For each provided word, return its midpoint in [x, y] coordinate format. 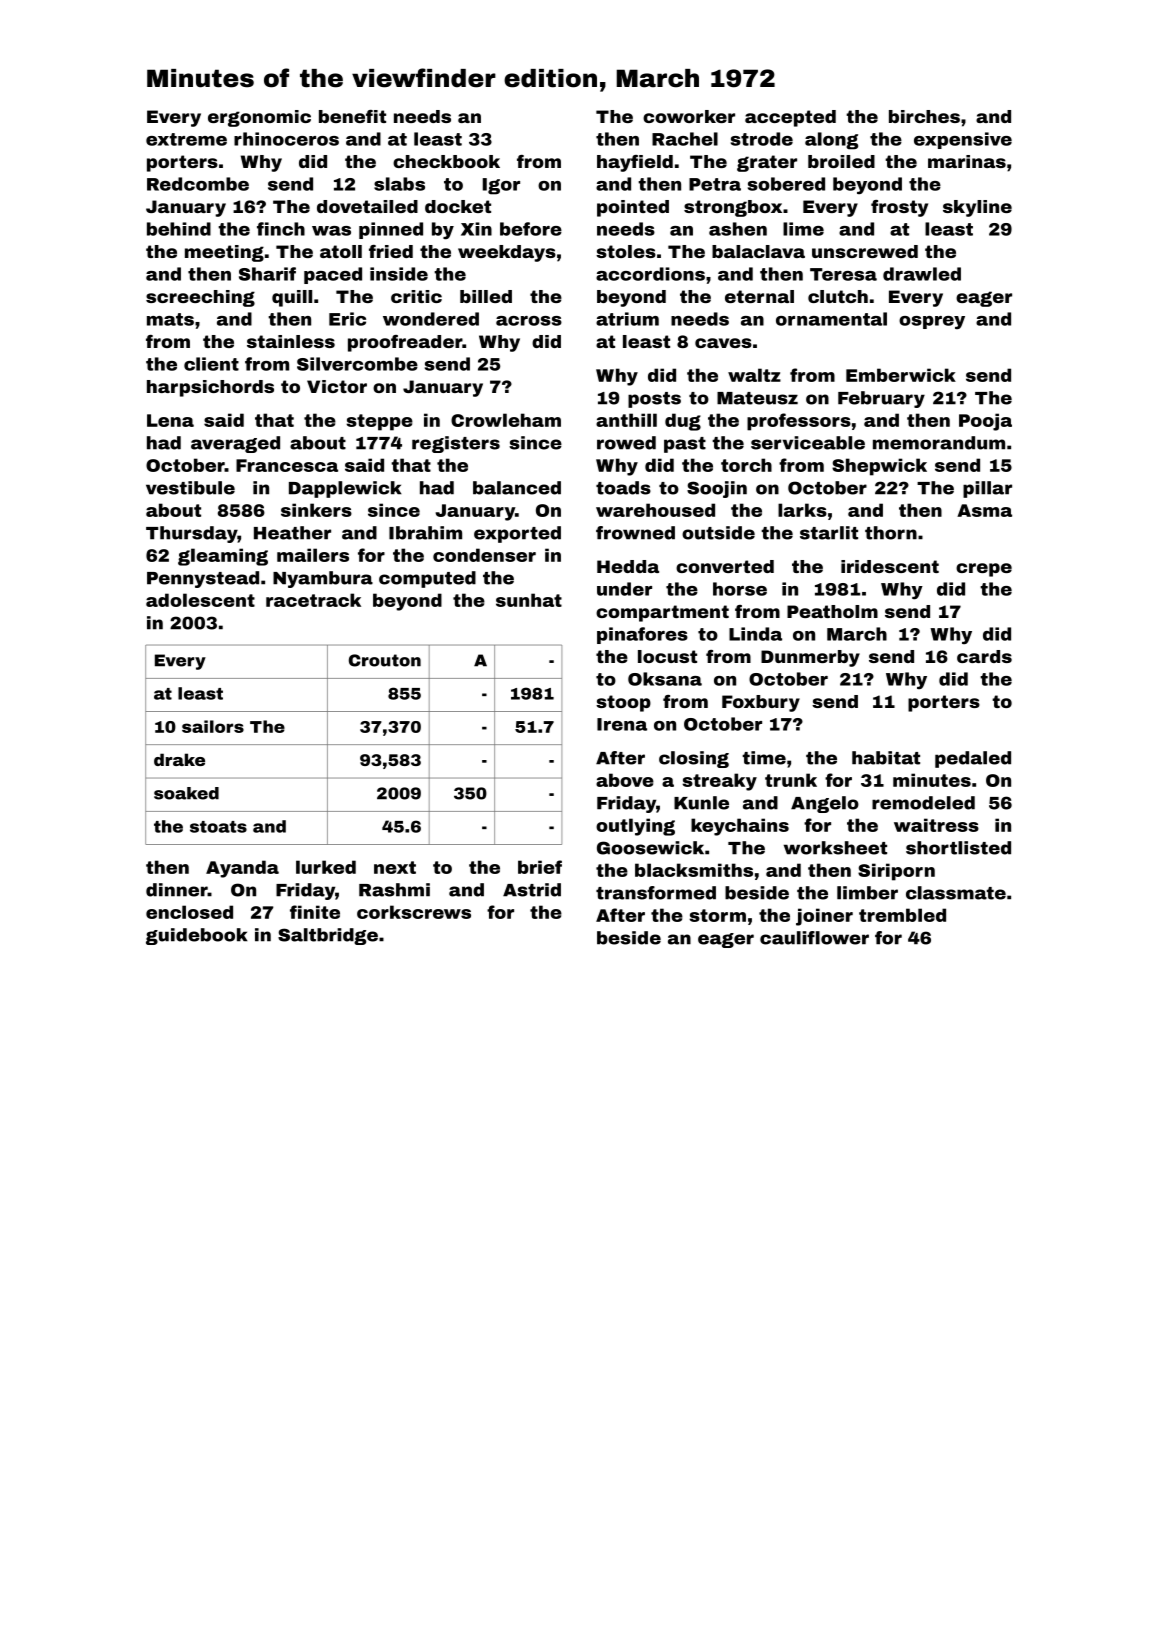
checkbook [446, 161]
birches [924, 116]
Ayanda [242, 869]
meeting [224, 253]
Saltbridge [328, 936]
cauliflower [814, 938]
